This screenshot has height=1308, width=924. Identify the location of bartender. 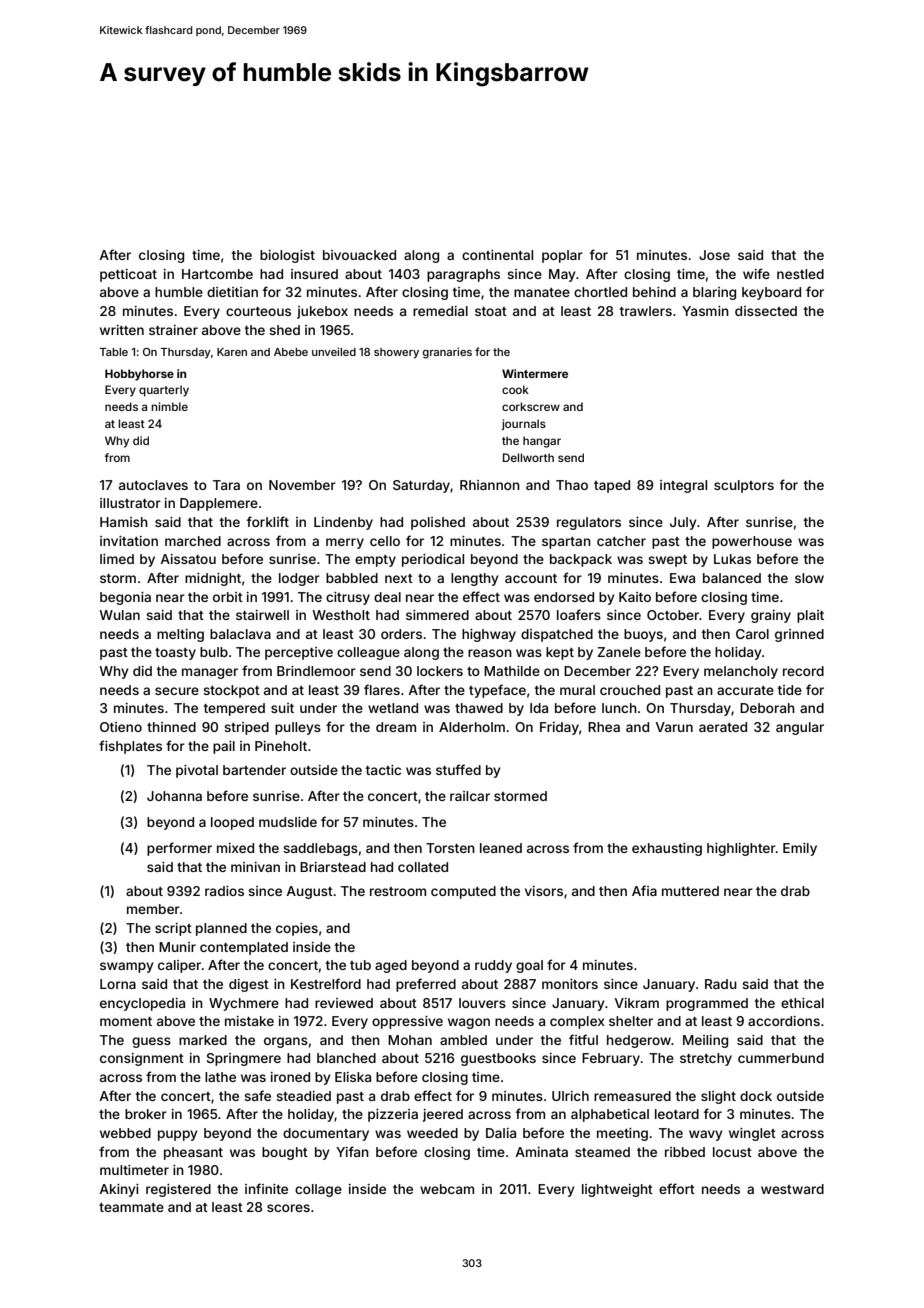
(254, 770).
